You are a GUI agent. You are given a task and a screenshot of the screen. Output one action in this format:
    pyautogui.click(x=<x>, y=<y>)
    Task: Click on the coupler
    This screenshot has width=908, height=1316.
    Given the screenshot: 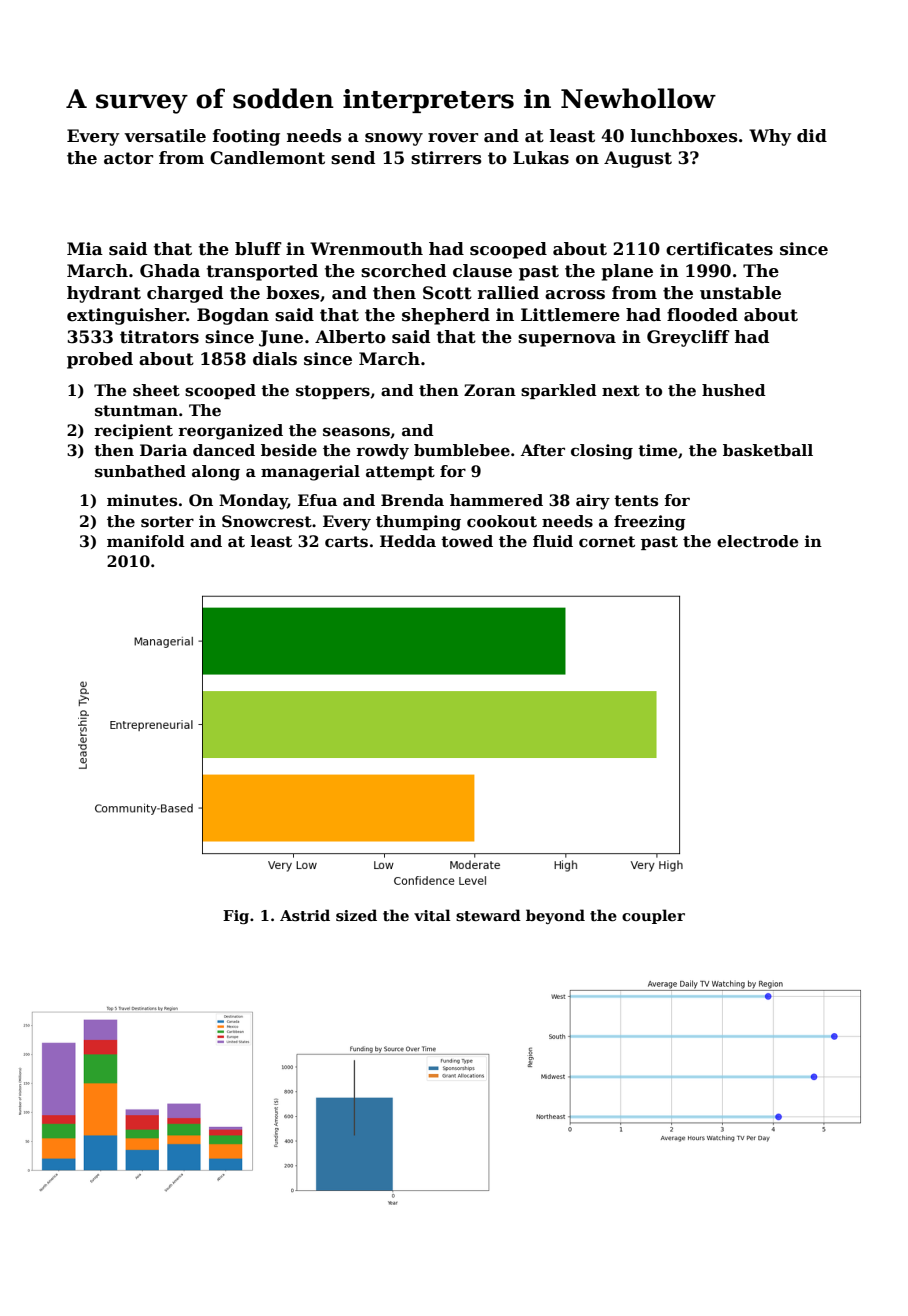 What is the action you would take?
    pyautogui.click(x=653, y=916)
